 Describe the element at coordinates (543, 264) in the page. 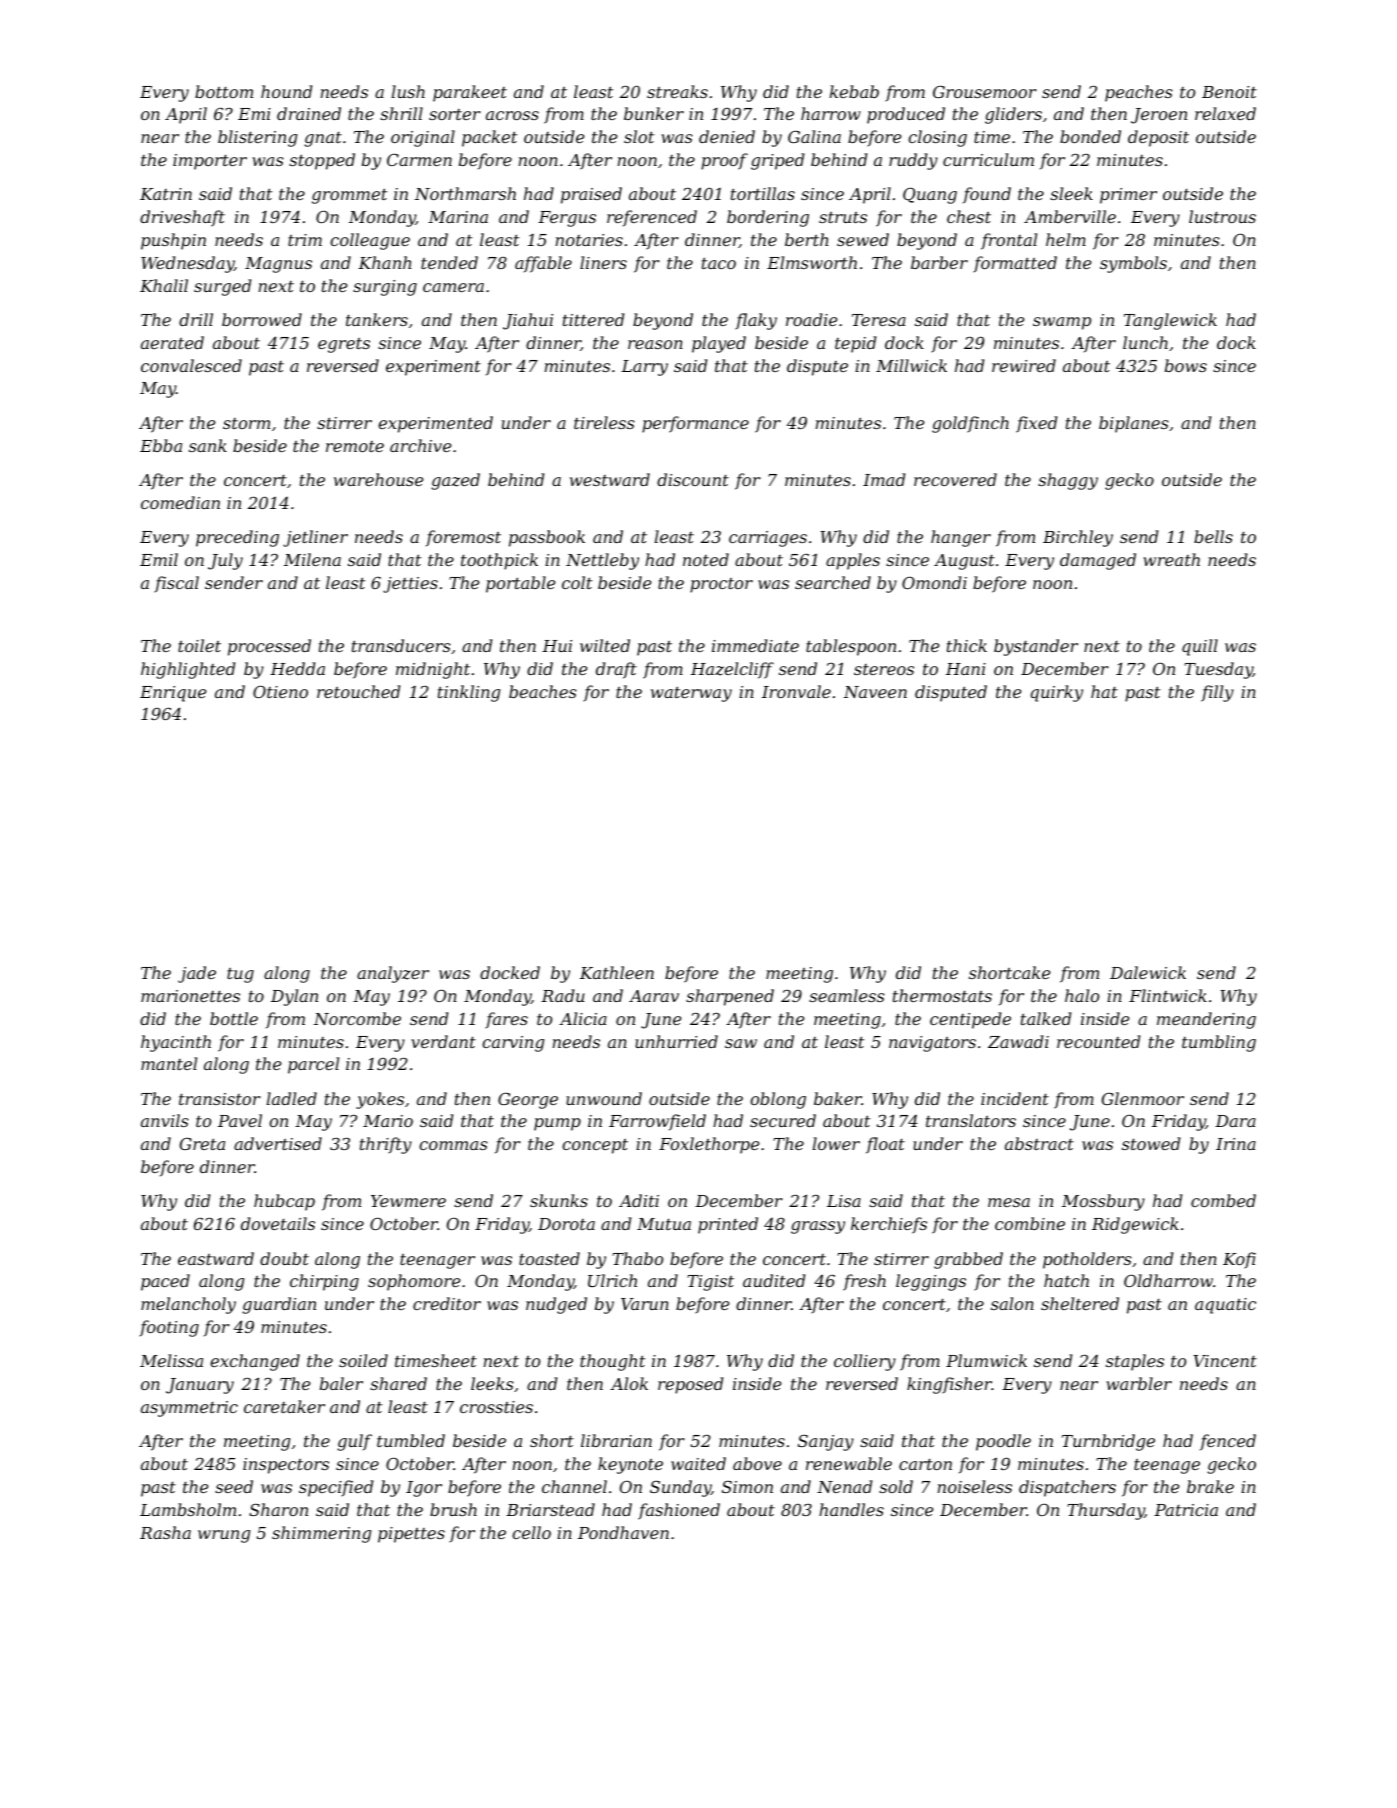

I see `affable` at that location.
